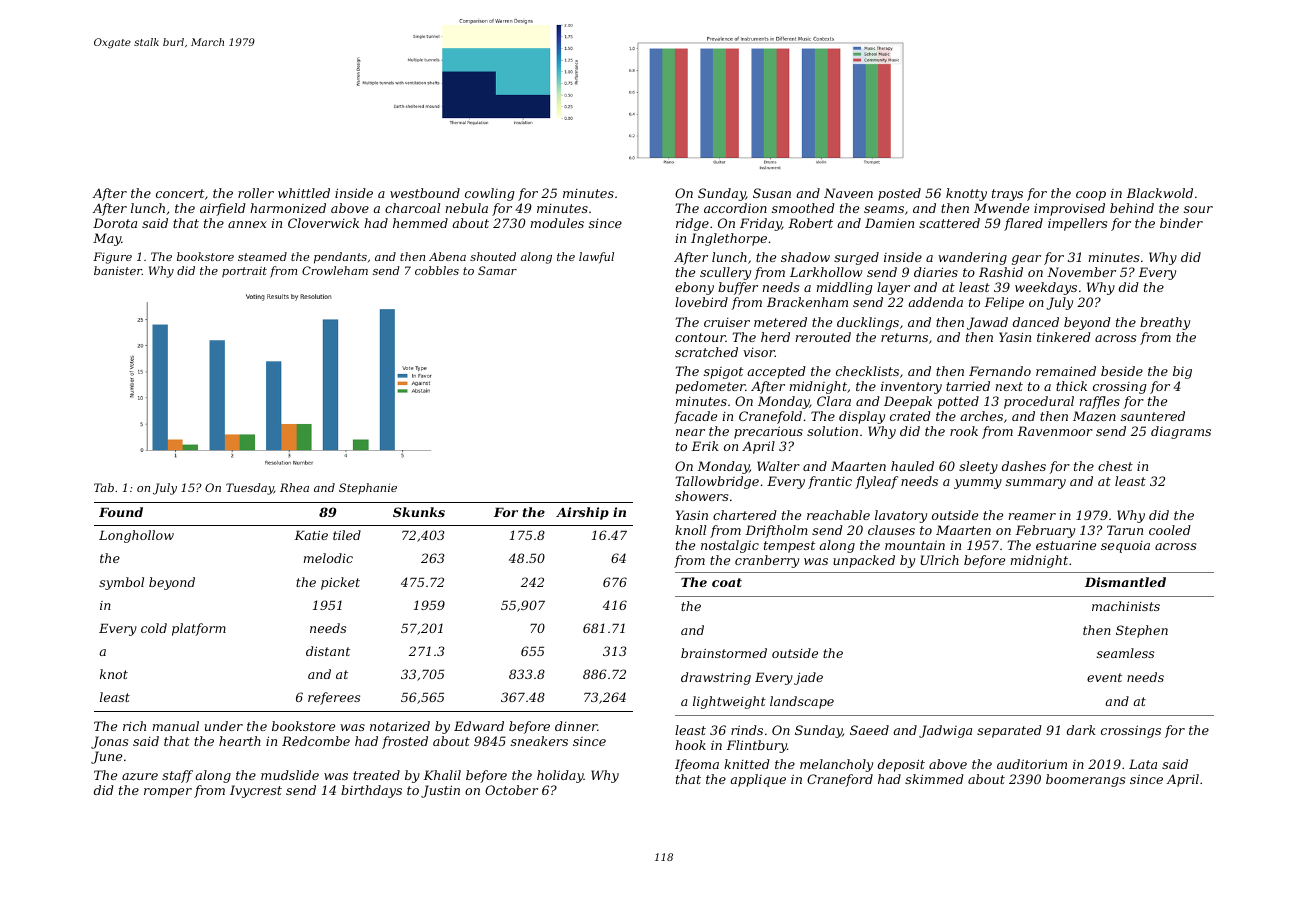 Image resolution: width=1308 pixels, height=924 pixels. Describe the element at coordinates (115, 223) in the screenshot. I see `Dorota` at that location.
